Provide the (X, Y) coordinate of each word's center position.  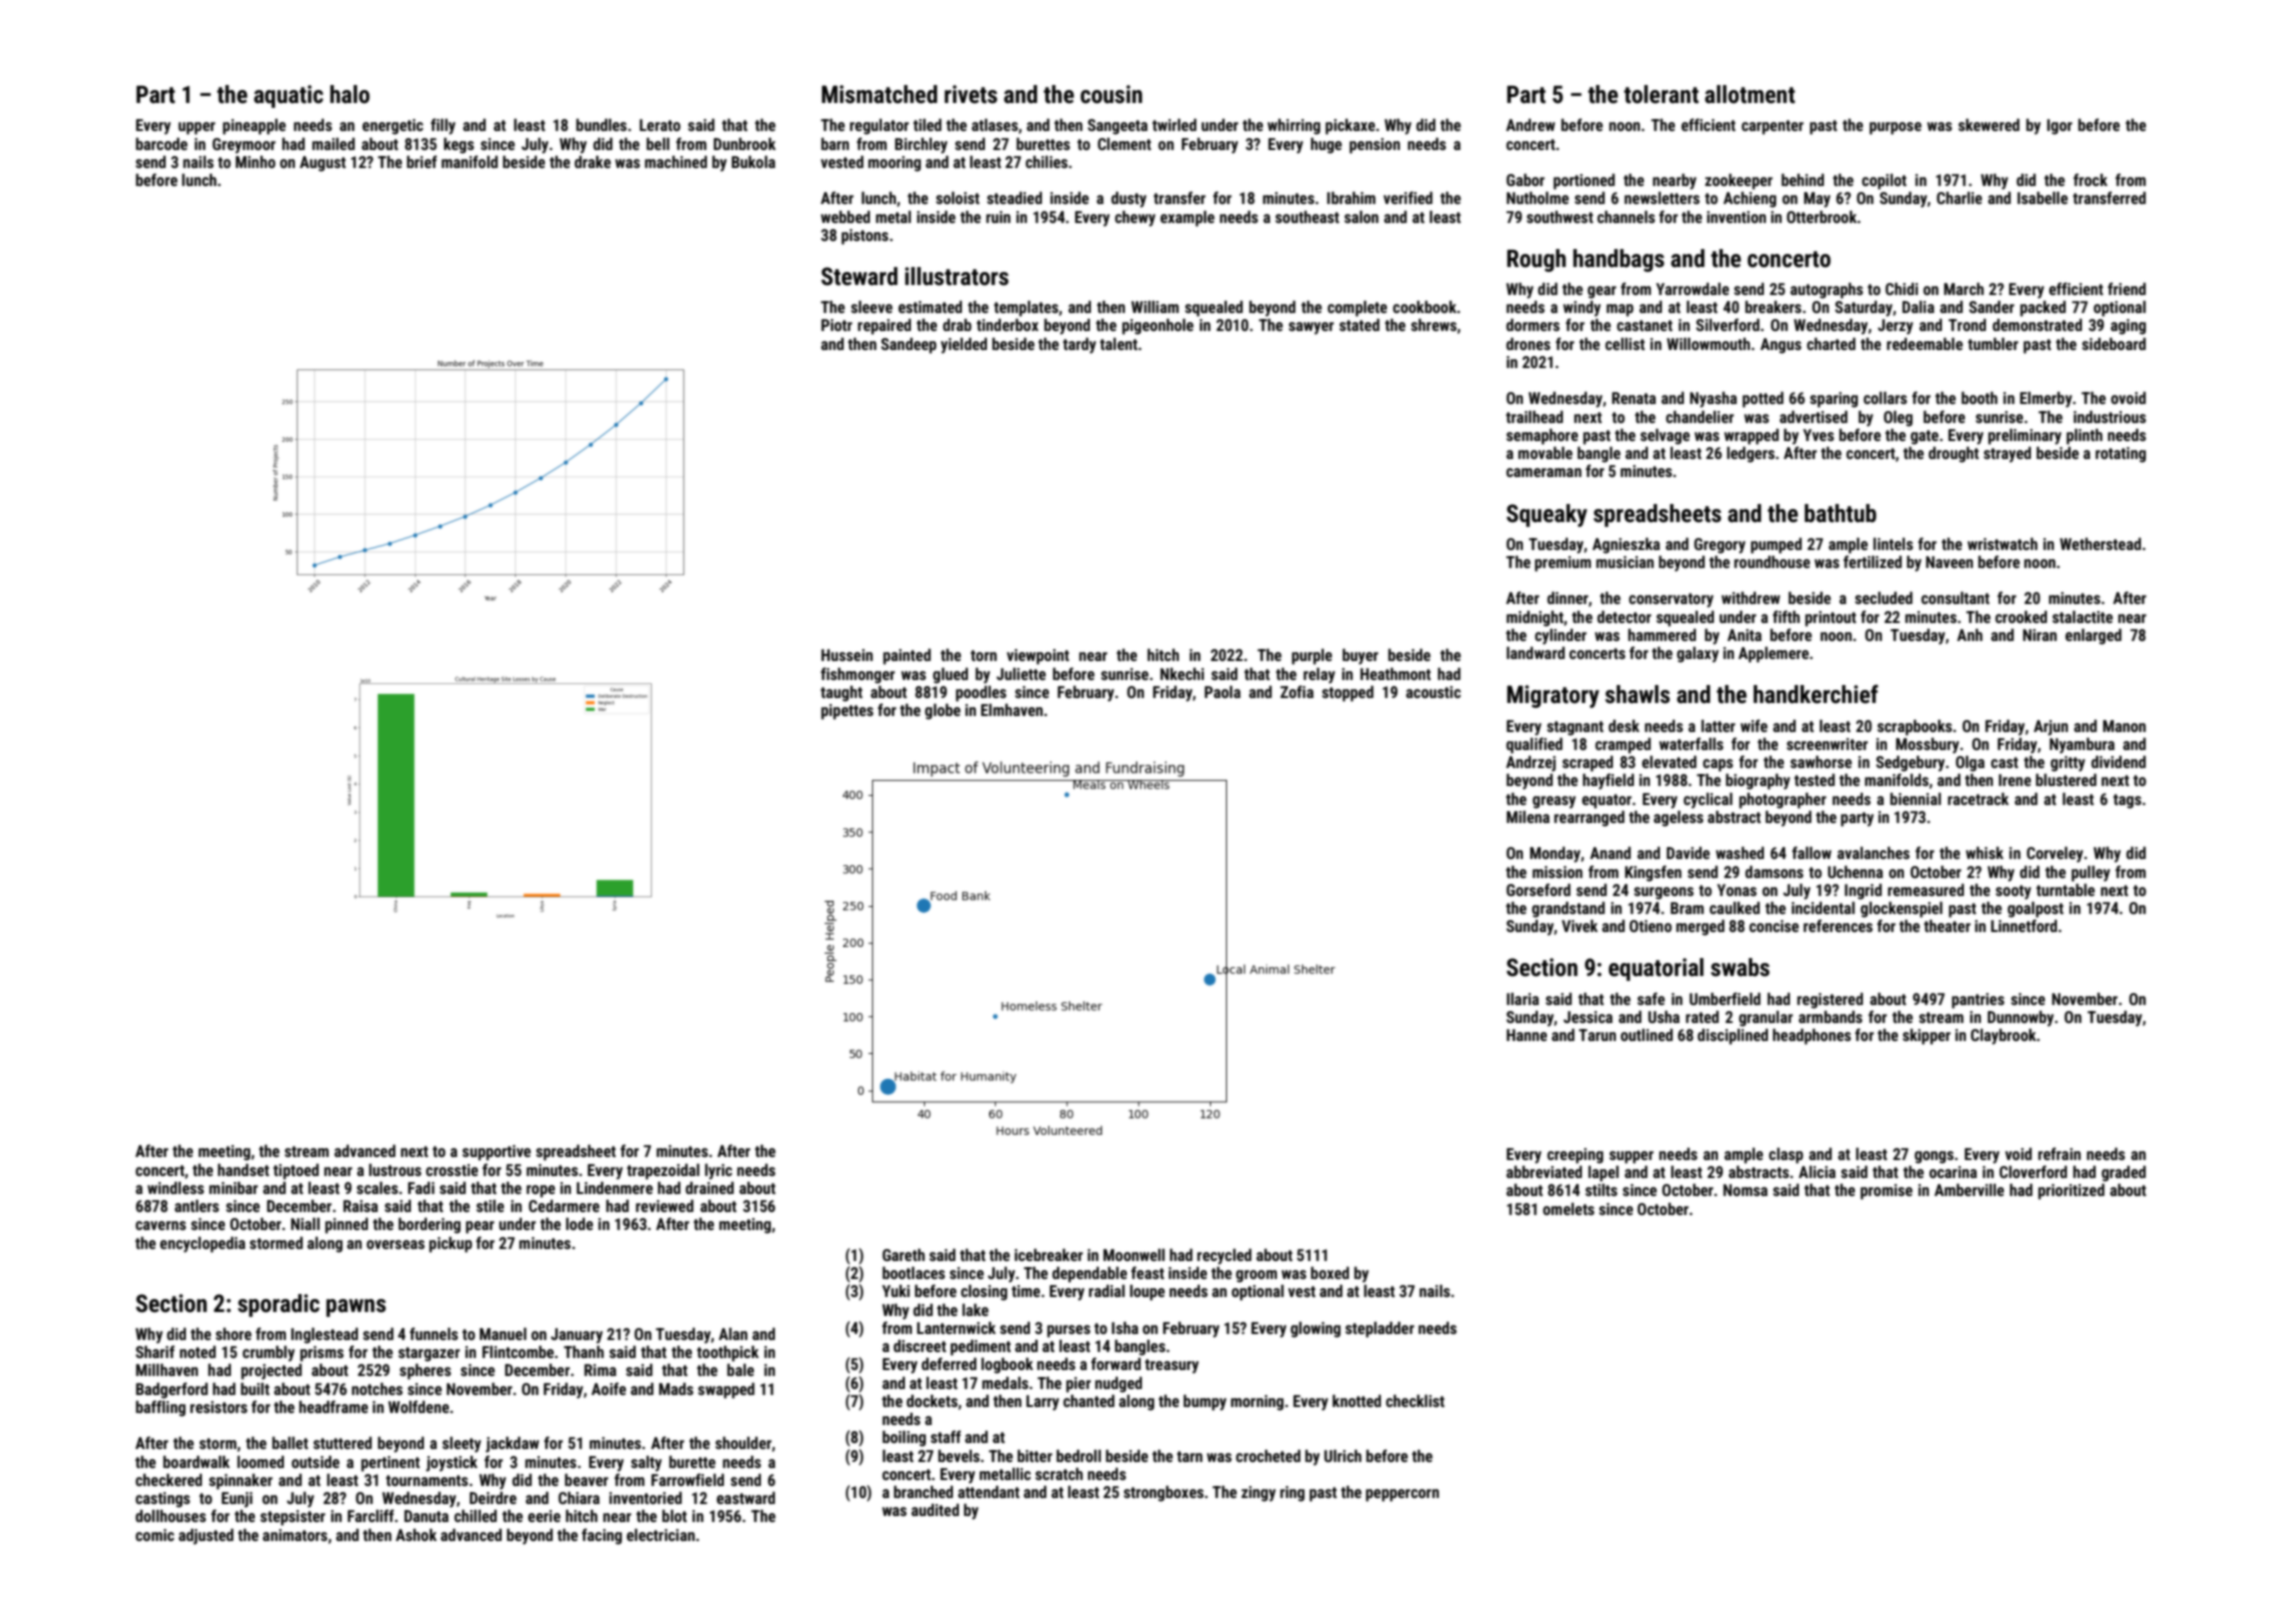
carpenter (1773, 127)
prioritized (2071, 1192)
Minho (256, 162)
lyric (718, 1172)
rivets (971, 94)
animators (295, 1535)
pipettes (847, 712)
